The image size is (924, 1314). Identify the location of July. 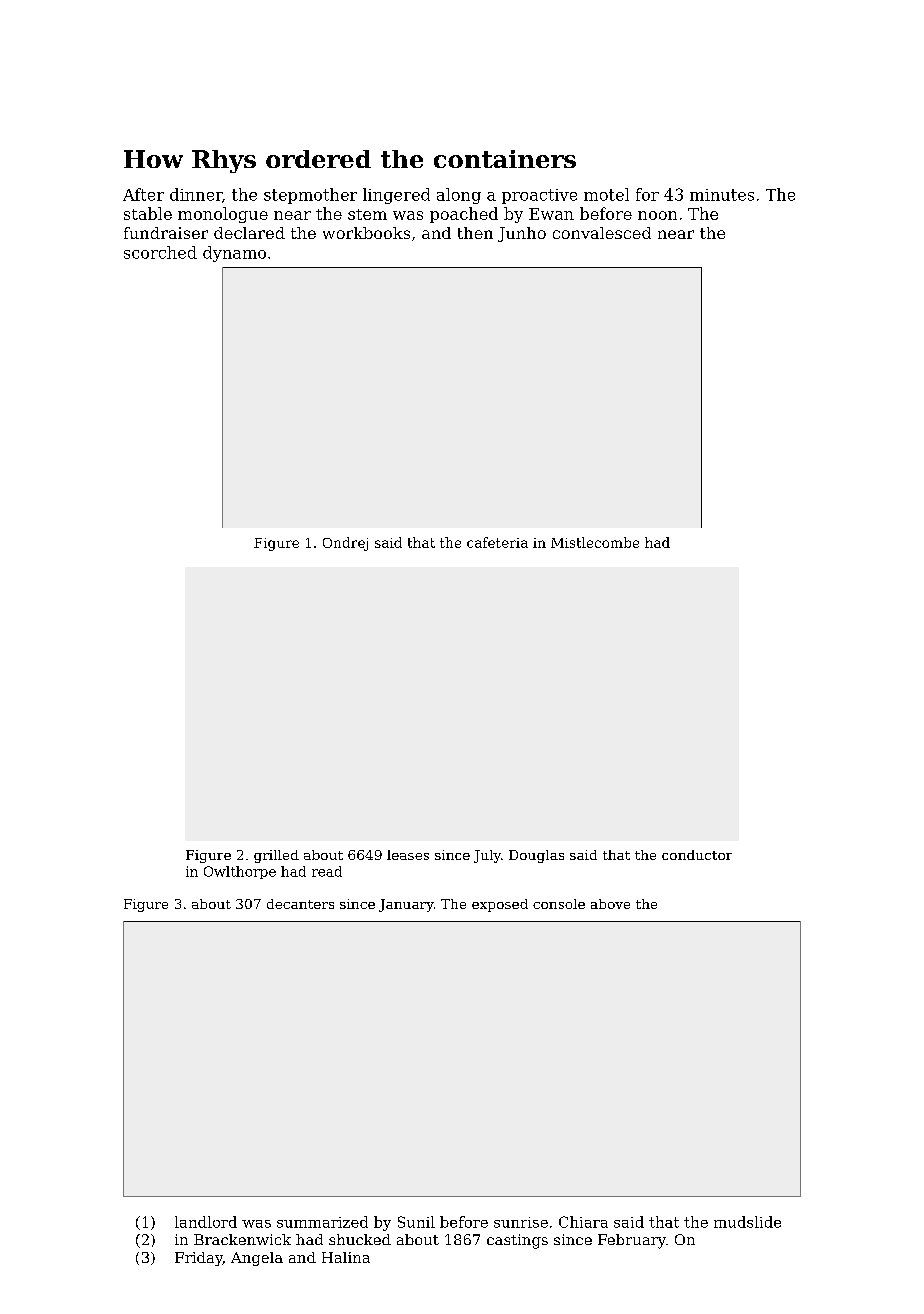
(487, 856).
